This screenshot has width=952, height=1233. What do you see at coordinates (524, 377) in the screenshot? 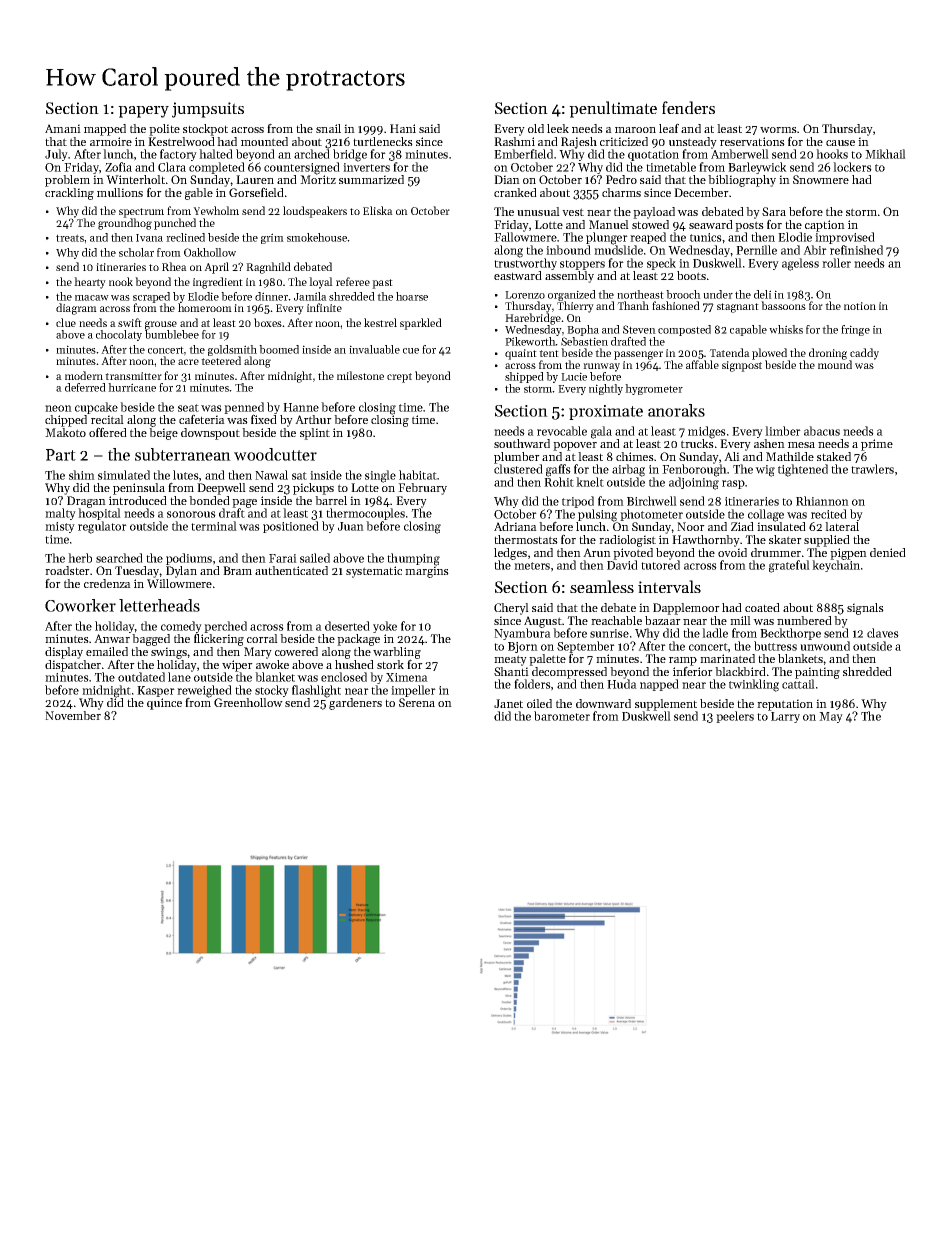
I see `shipped` at bounding box center [524, 377].
